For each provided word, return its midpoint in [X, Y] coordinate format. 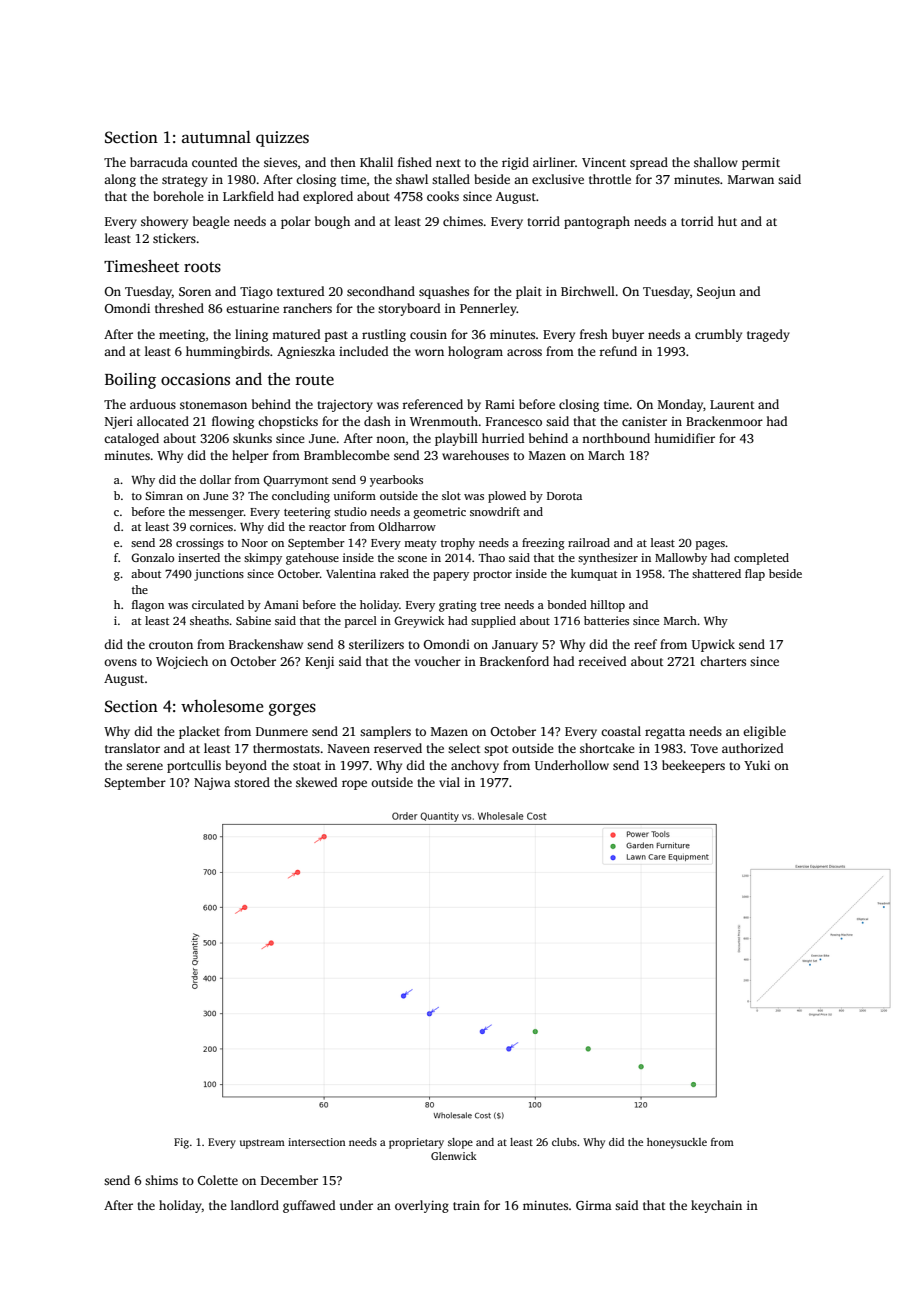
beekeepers [693, 766]
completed [761, 559]
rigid [515, 163]
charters [723, 661]
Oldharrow [407, 526]
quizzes [282, 139]
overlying [422, 1206]
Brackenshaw [266, 644]
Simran [164, 495]
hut [727, 221]
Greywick [419, 622]
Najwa [212, 784]
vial [449, 782]
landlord [255, 1205]
